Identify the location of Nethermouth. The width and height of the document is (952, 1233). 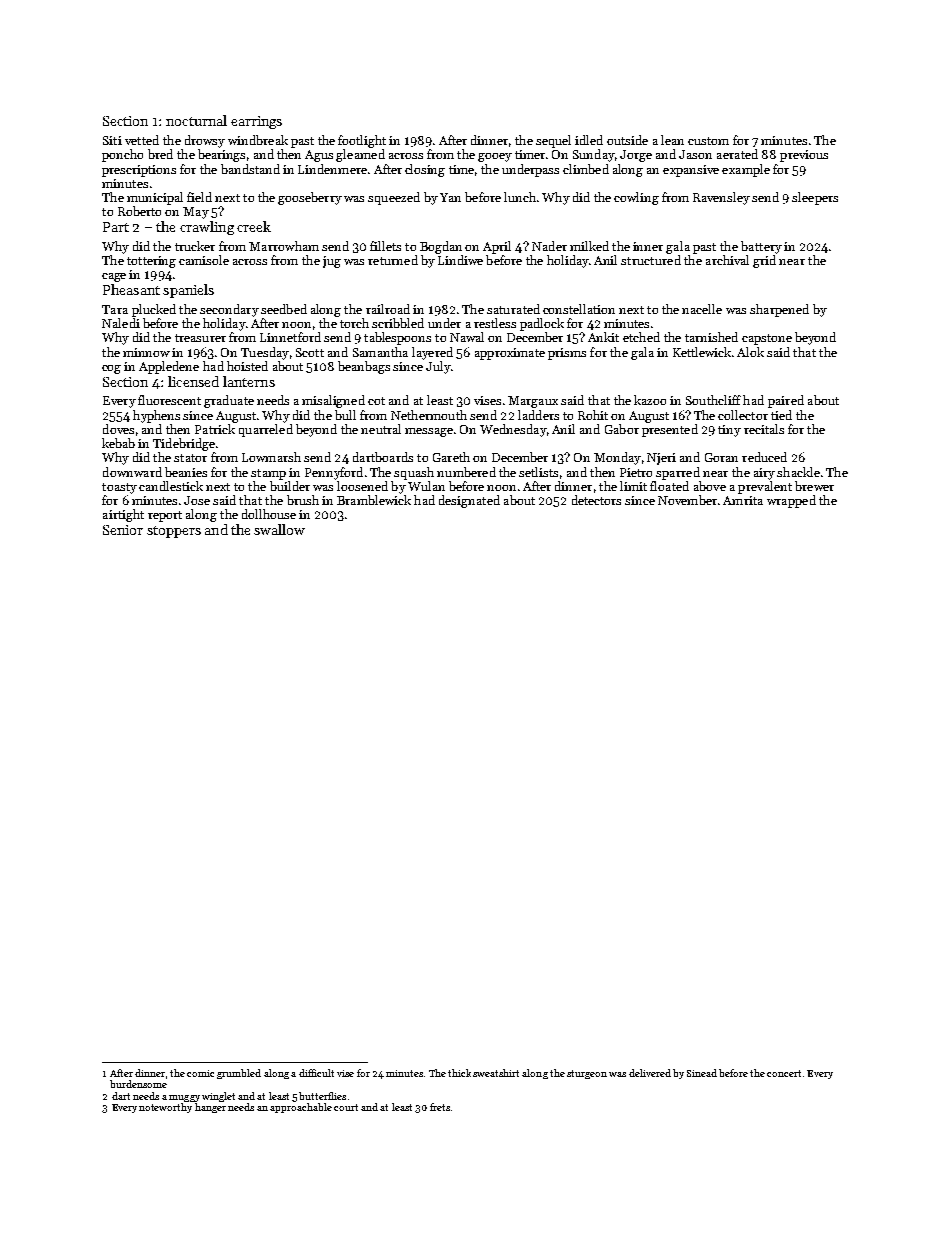
(429, 415).
